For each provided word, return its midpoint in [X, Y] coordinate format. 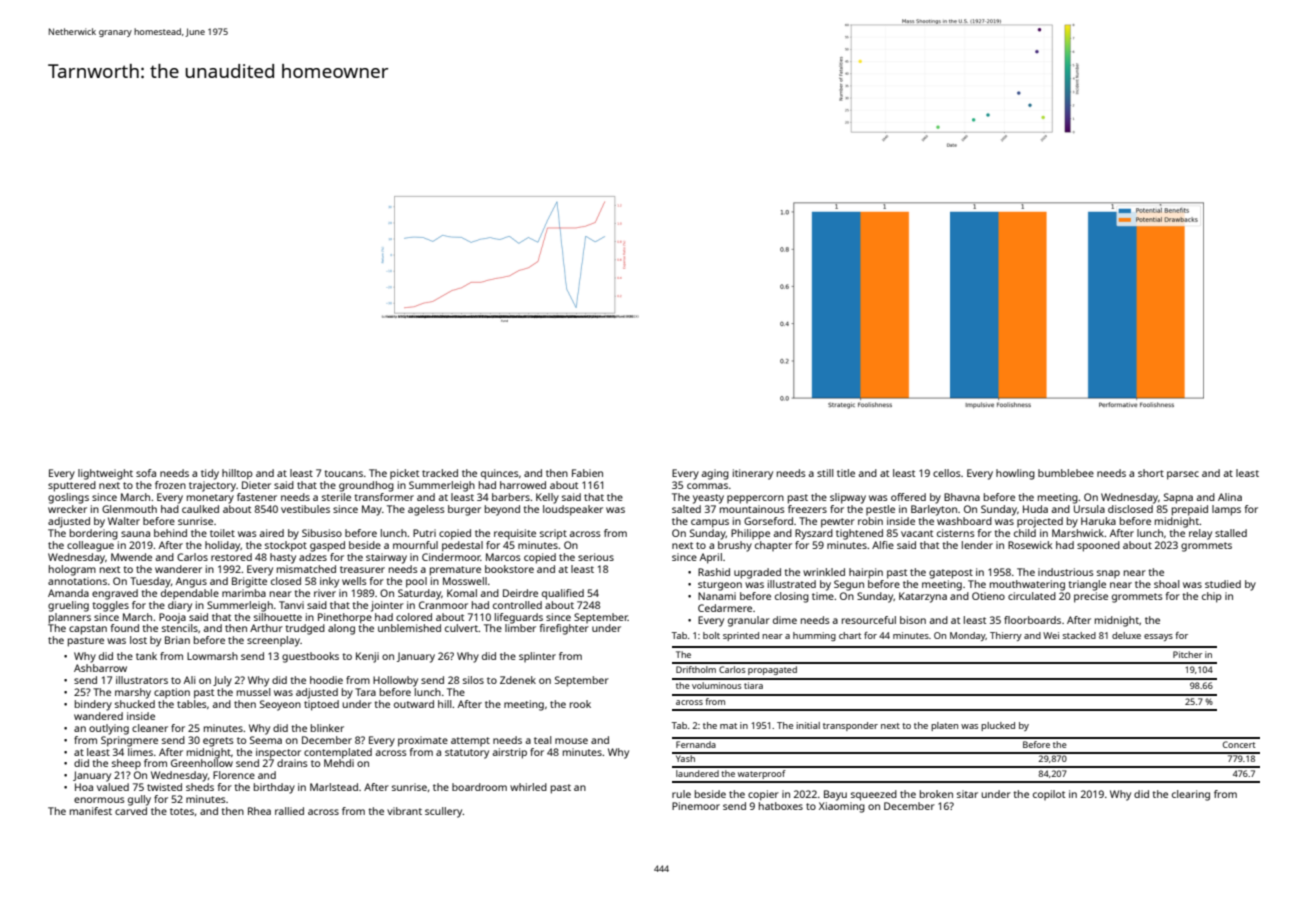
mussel [253, 692]
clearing [1191, 795]
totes [182, 811]
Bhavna [962, 497]
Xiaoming [842, 807]
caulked [200, 509]
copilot [1049, 795]
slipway [848, 498]
